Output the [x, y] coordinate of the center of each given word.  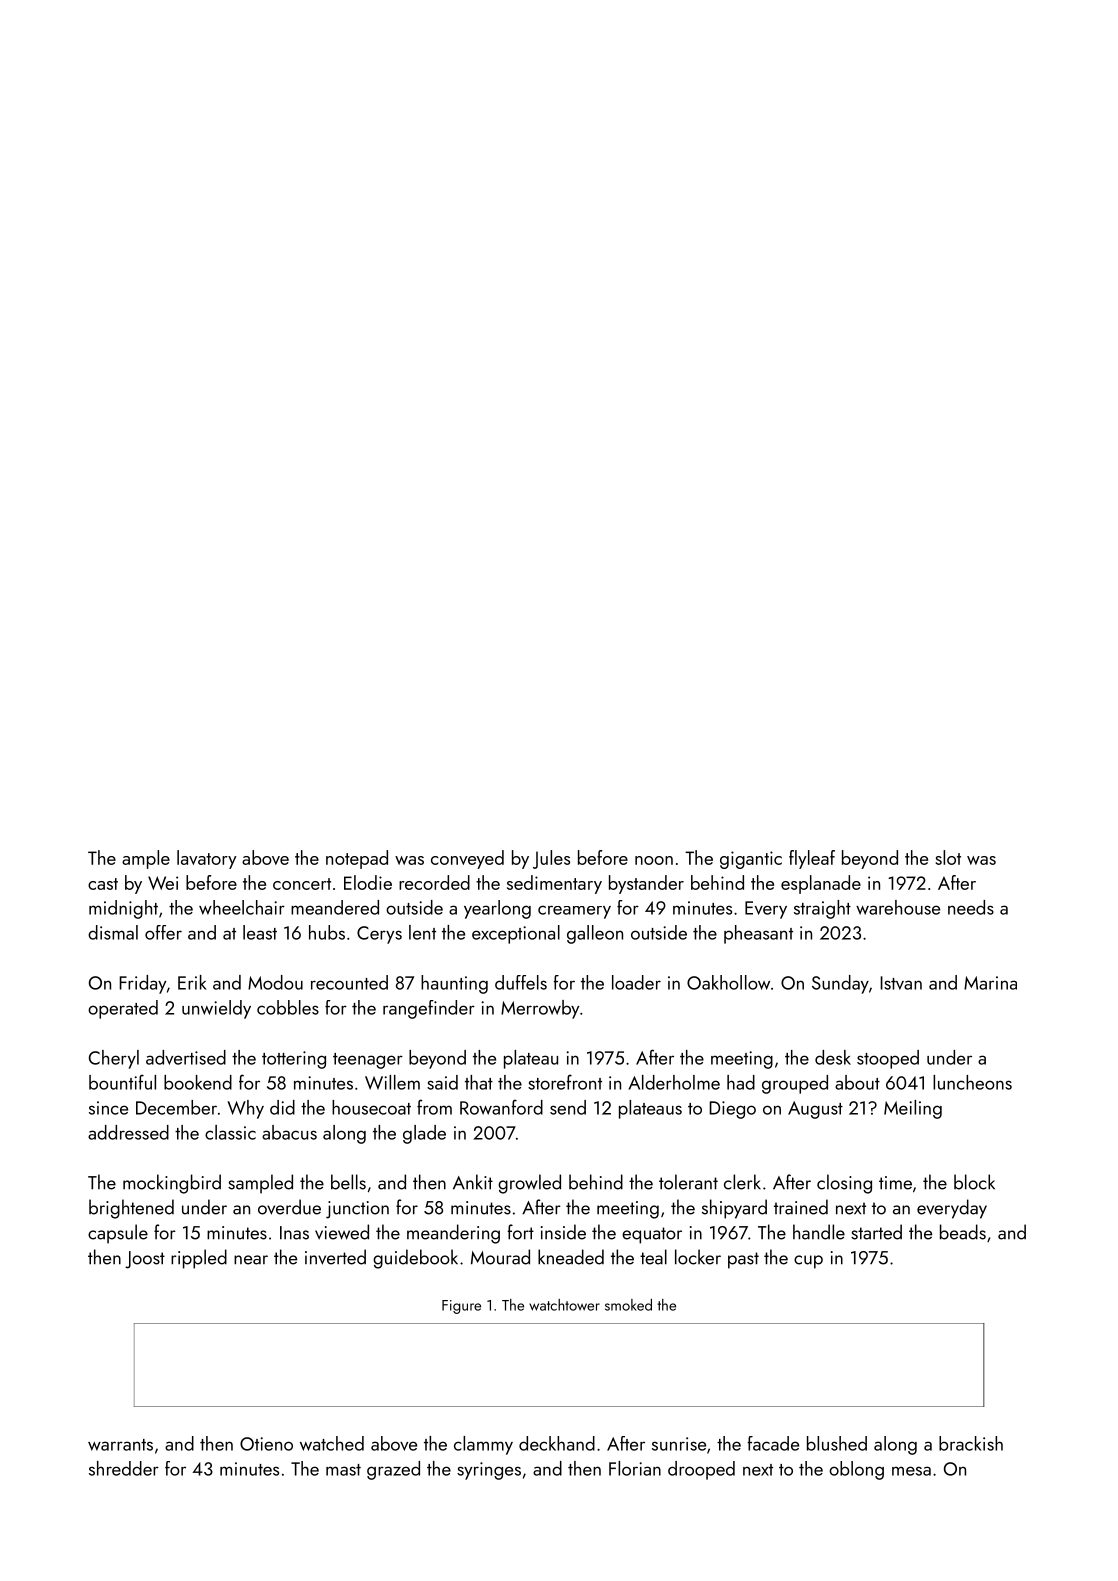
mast [343, 1470]
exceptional [516, 934]
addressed [128, 1132]
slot [948, 857]
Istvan [901, 983]
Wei [163, 883]
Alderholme [674, 1082]
